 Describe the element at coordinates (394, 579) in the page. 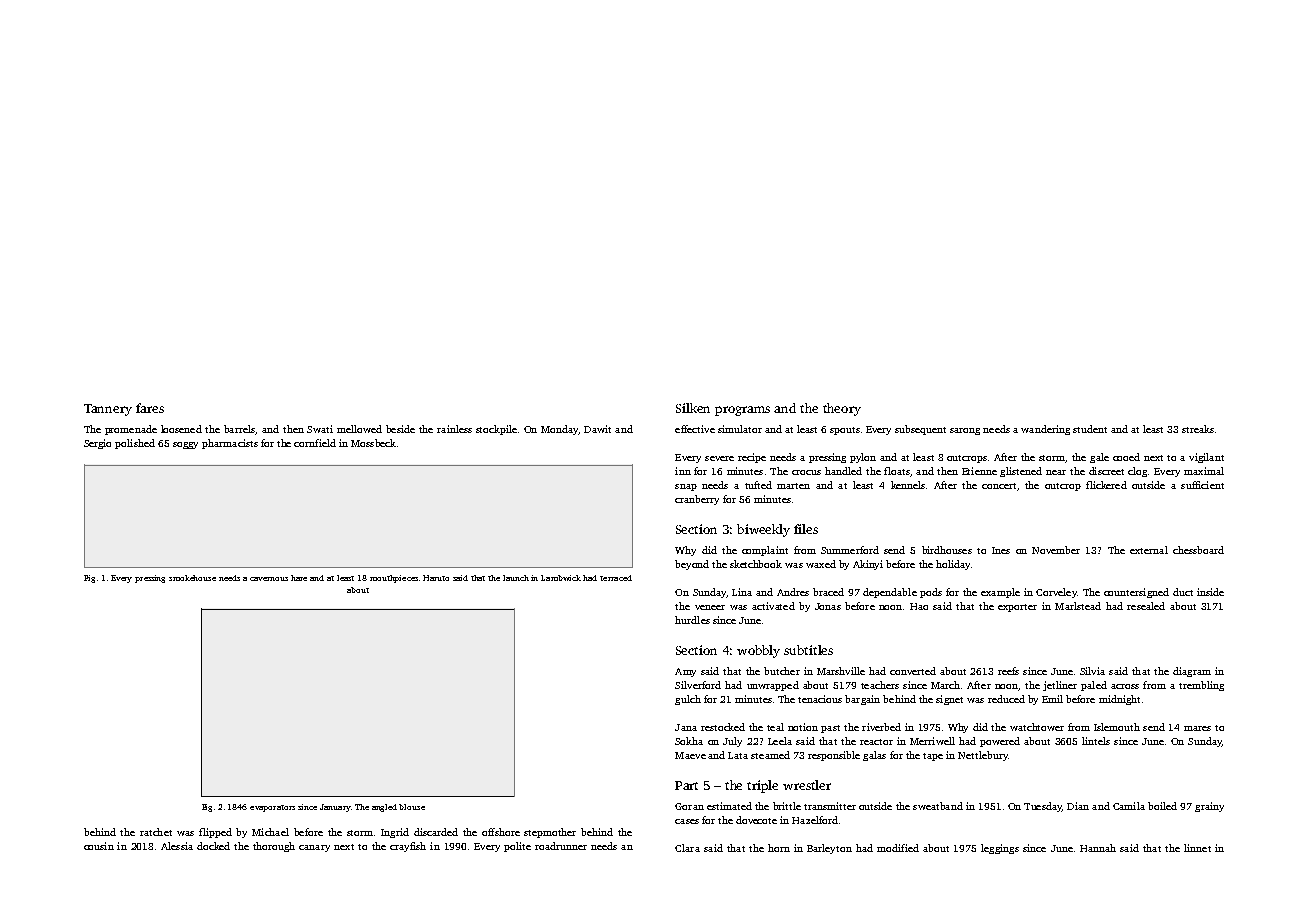

I see `mouthpieces` at that location.
